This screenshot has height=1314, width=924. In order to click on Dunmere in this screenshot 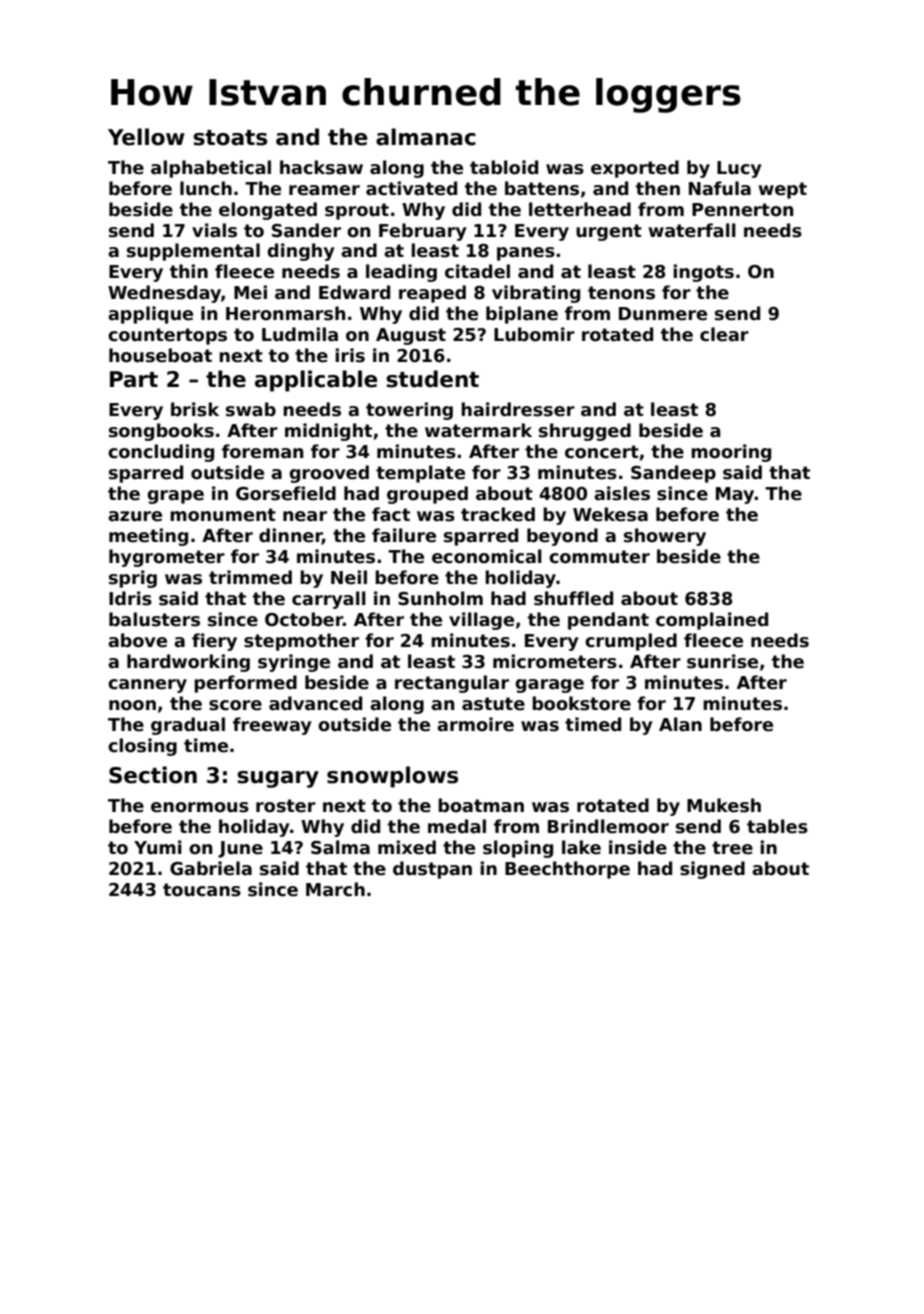, I will do `click(663, 314)`.
